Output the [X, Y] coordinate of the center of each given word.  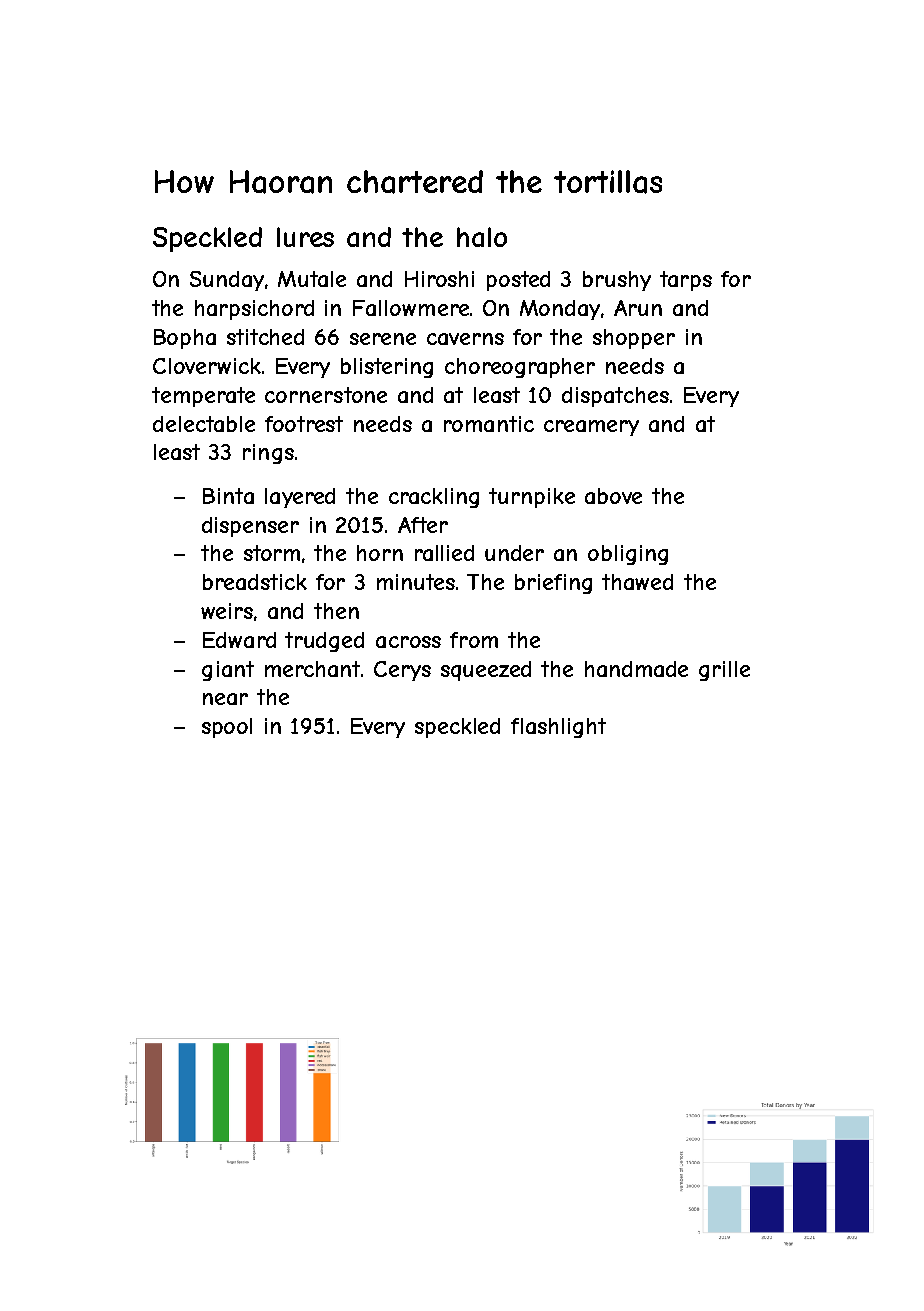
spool [227, 728]
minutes [416, 582]
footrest [304, 424]
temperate [203, 397]
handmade [636, 669]
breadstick [255, 582]
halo [482, 237]
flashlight [558, 728]
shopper [634, 339]
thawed [637, 582]
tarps [686, 281]
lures [305, 237]
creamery [591, 428]
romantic [489, 424]
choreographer [520, 368]
